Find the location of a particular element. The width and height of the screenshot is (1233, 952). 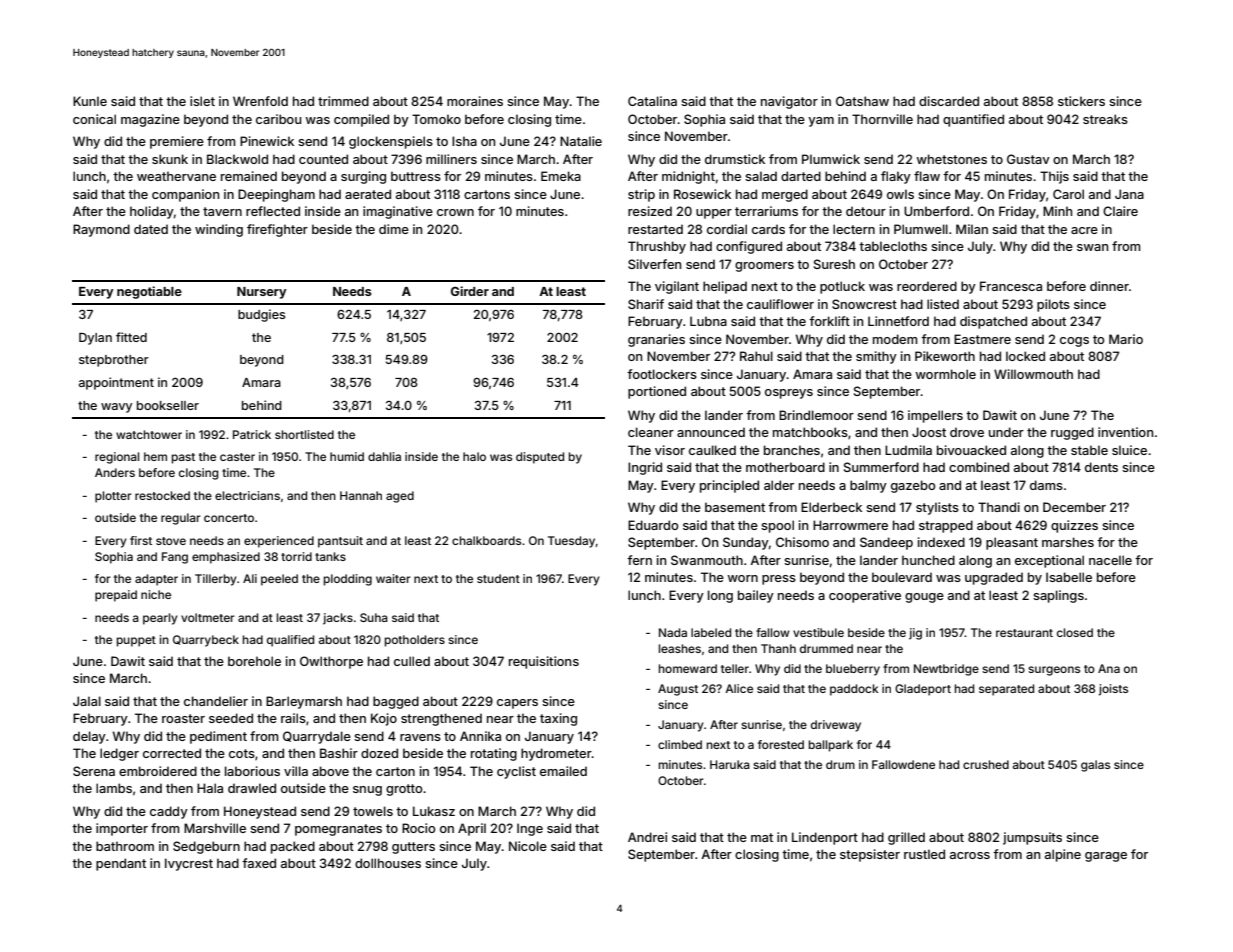

faxed is located at coordinates (259, 863).
